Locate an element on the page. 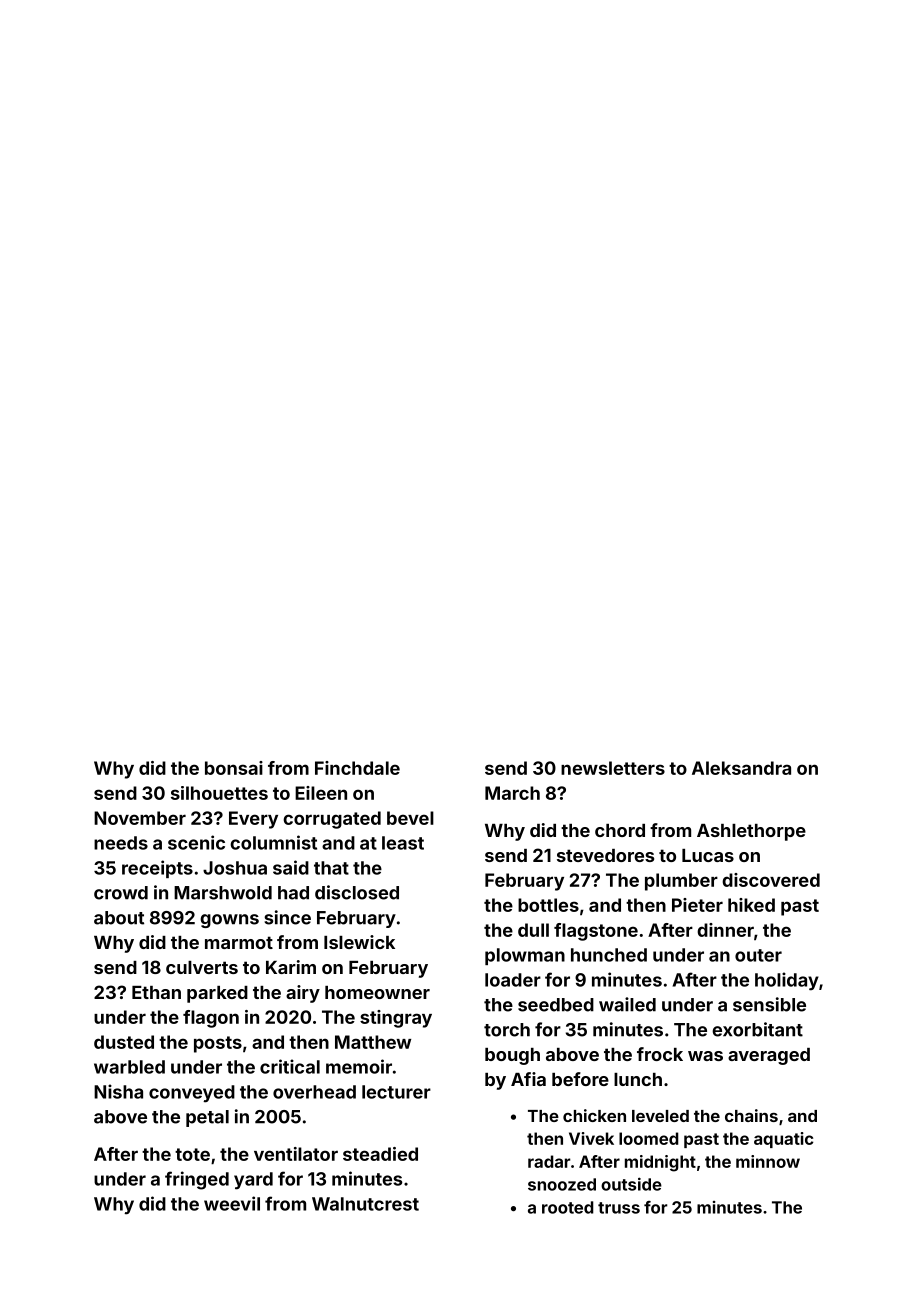 The width and height of the page is (924, 1311). dinner is located at coordinates (725, 930).
